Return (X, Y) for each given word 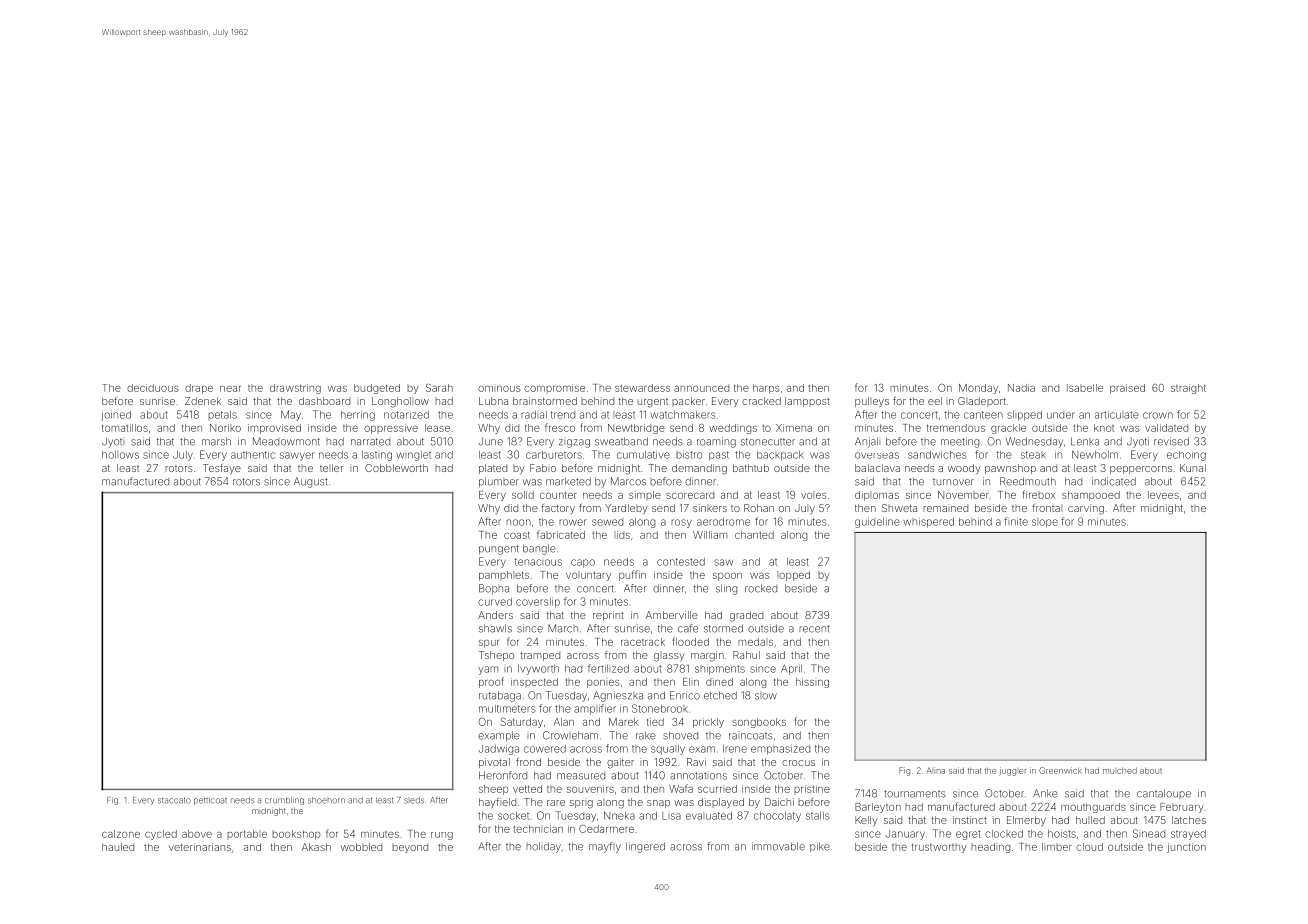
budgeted (377, 389)
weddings (733, 429)
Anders (495, 615)
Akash (316, 847)
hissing (812, 683)
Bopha (494, 589)
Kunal (1193, 468)
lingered (645, 847)
